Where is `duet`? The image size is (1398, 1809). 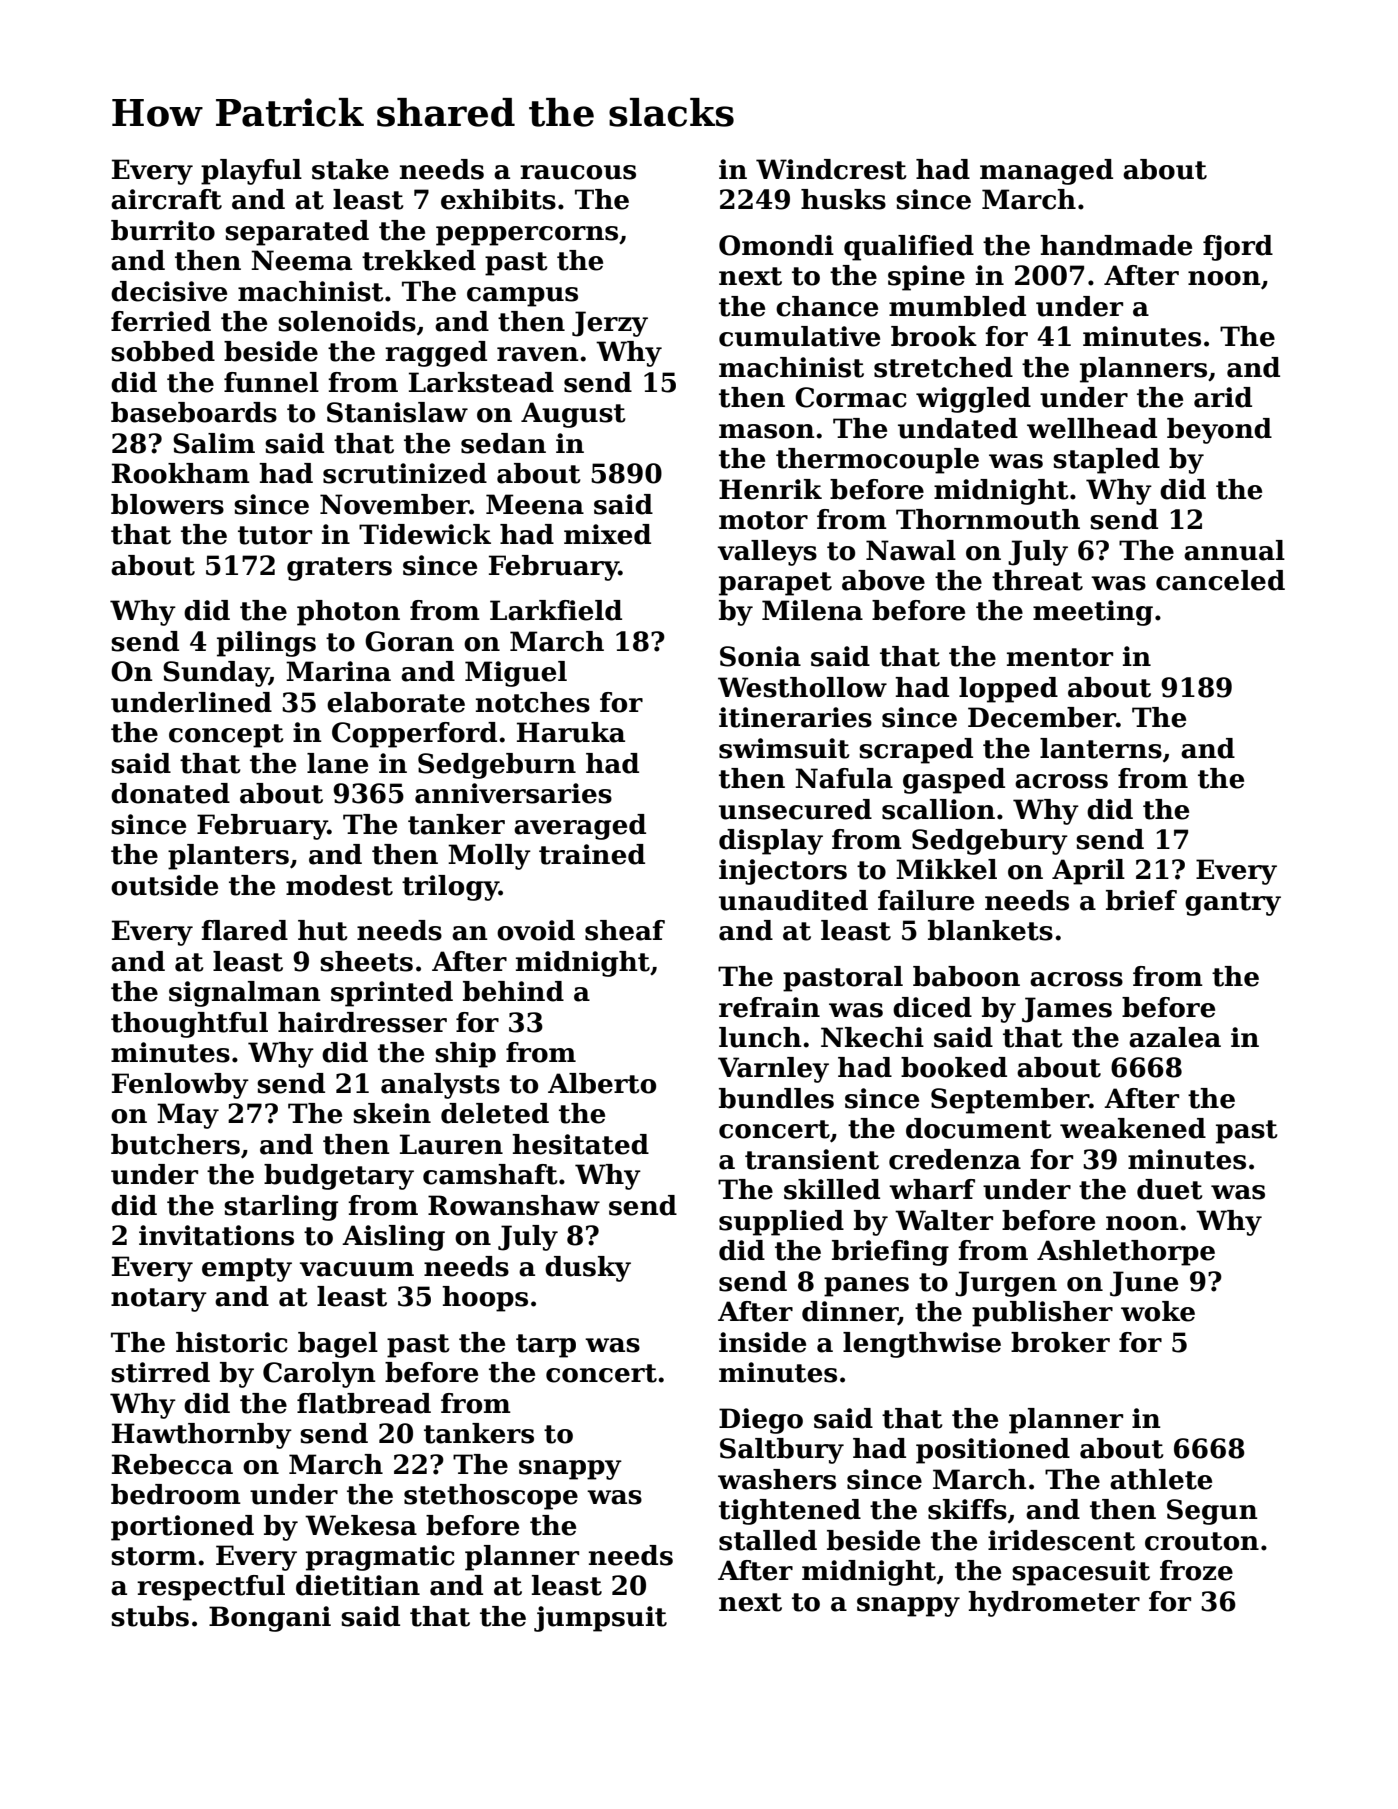 duet is located at coordinates (1170, 1189).
